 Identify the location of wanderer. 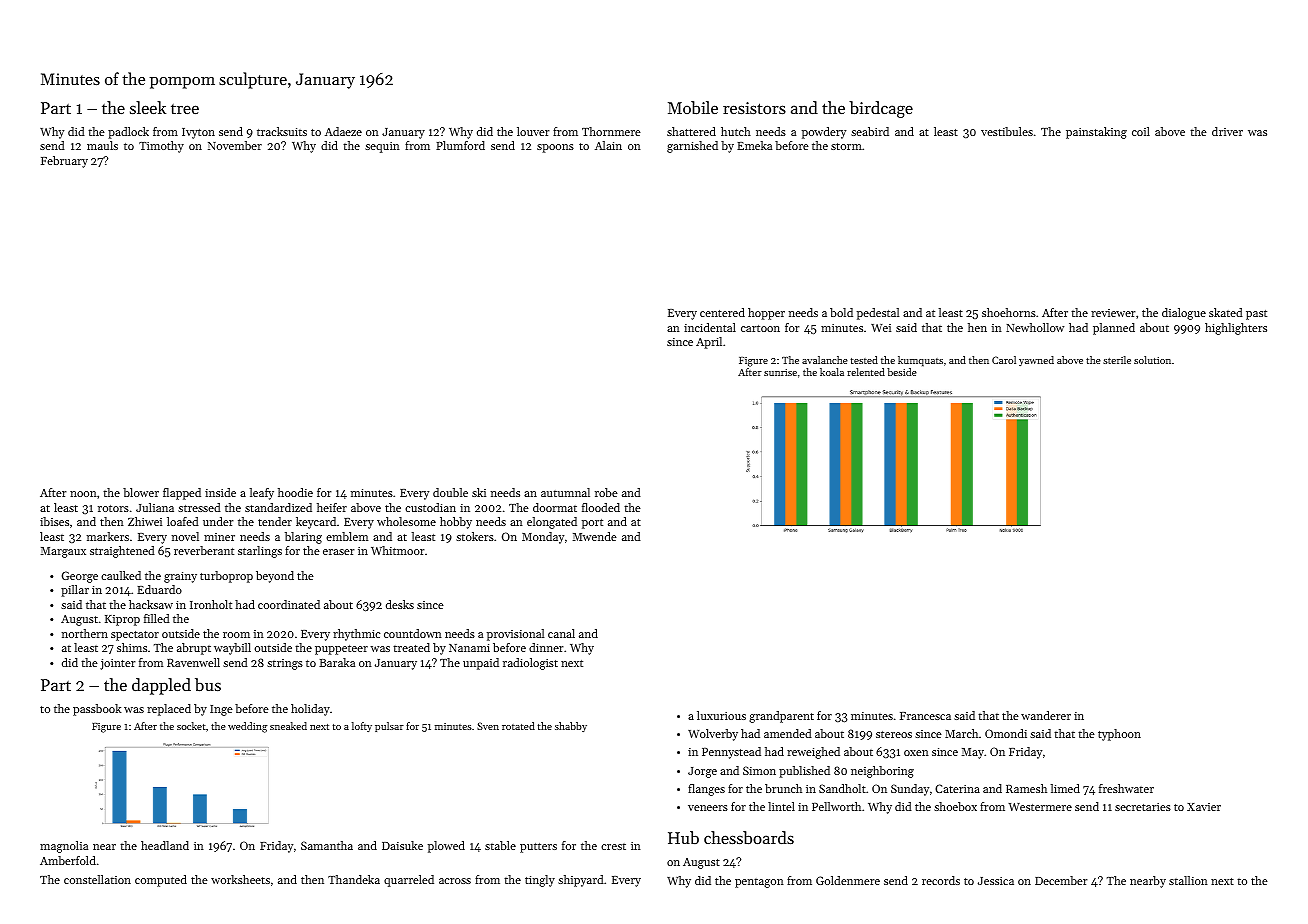
(1046, 715).
